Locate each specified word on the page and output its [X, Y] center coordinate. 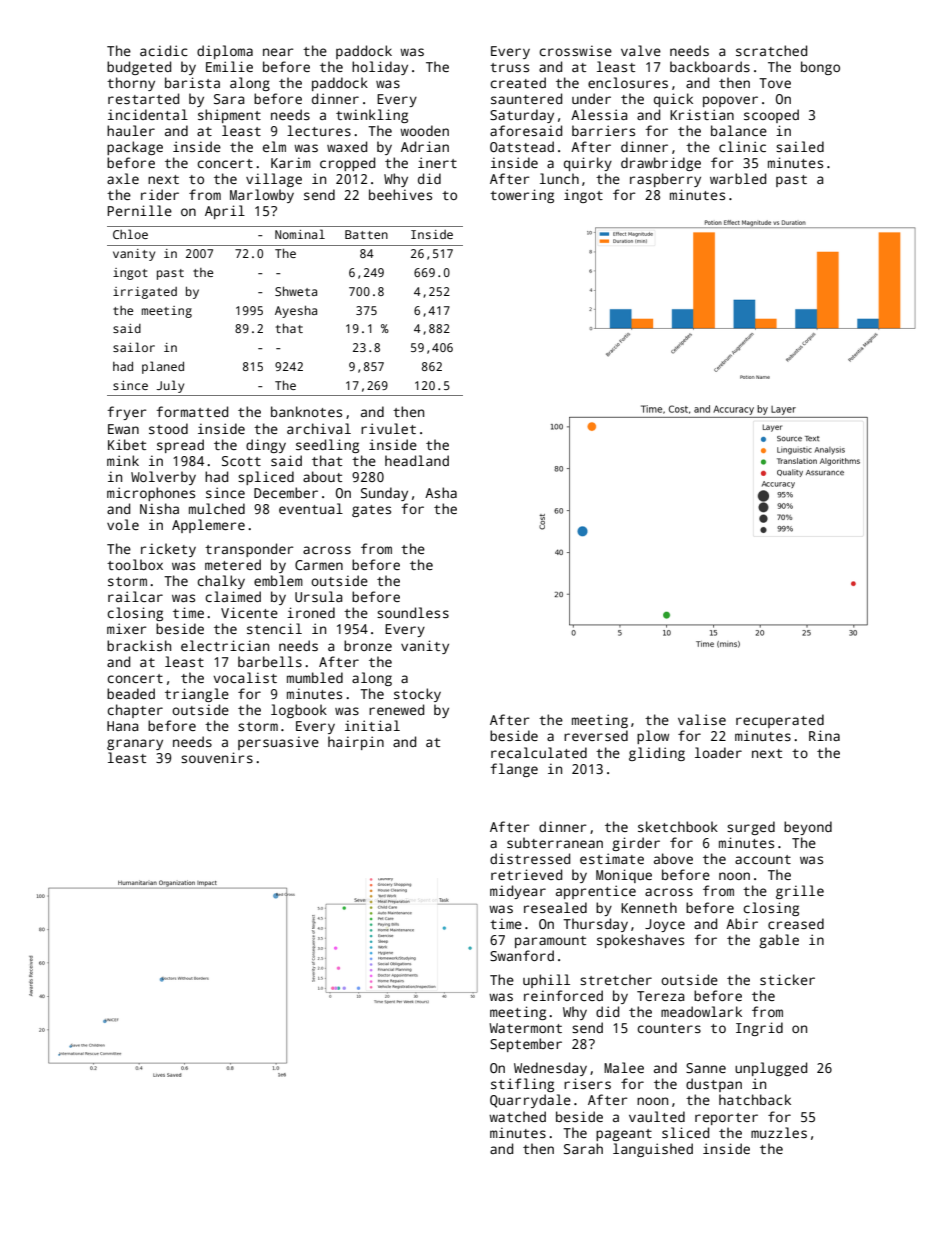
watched [517, 1116]
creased [796, 923]
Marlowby [262, 196]
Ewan [123, 429]
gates [371, 511]
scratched [771, 50]
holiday [380, 68]
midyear [518, 892]
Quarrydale [530, 1101]
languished [653, 1150]
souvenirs [217, 757]
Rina [824, 735]
